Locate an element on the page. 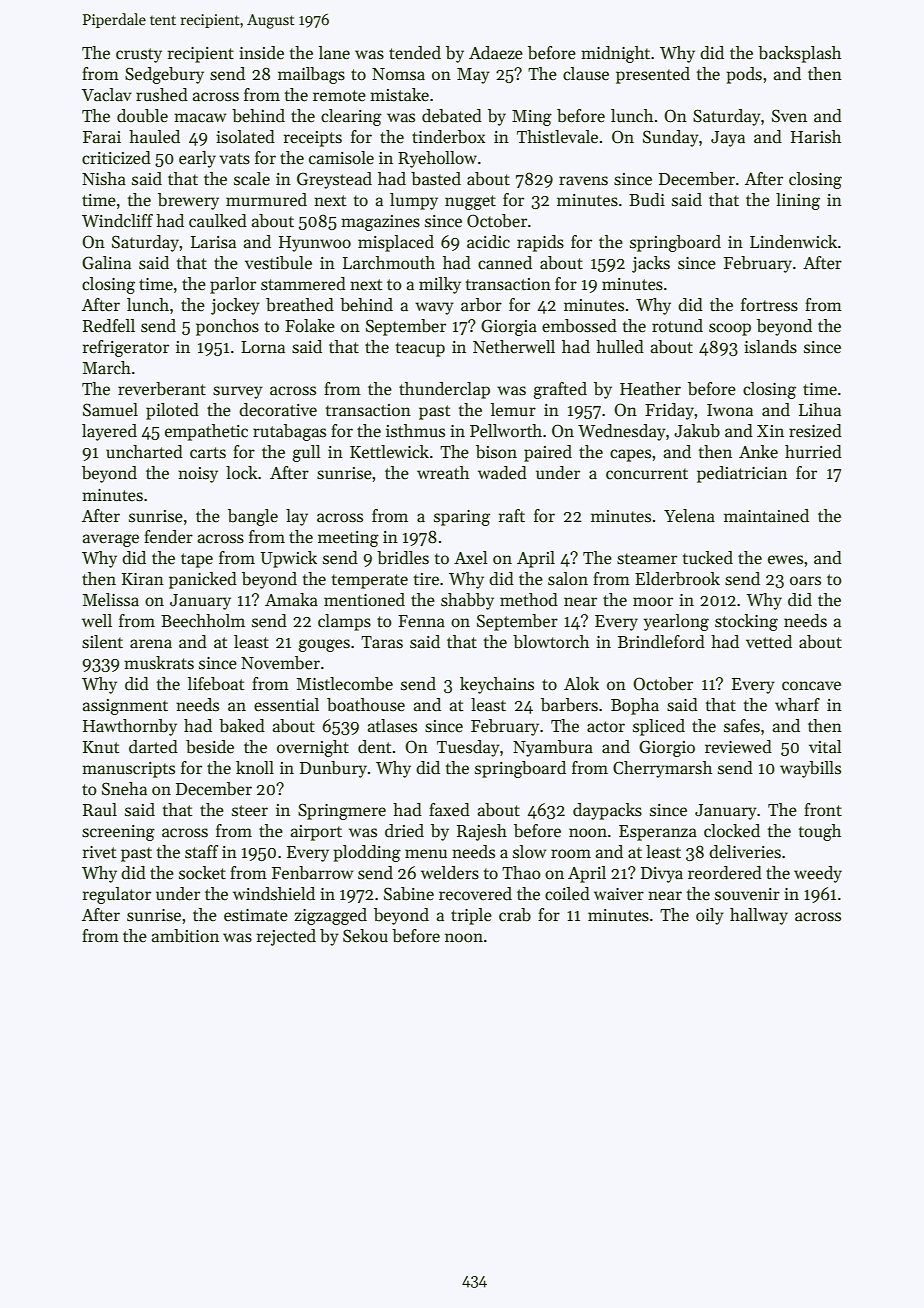 This image has width=924, height=1308. Sekou is located at coordinates (365, 936).
